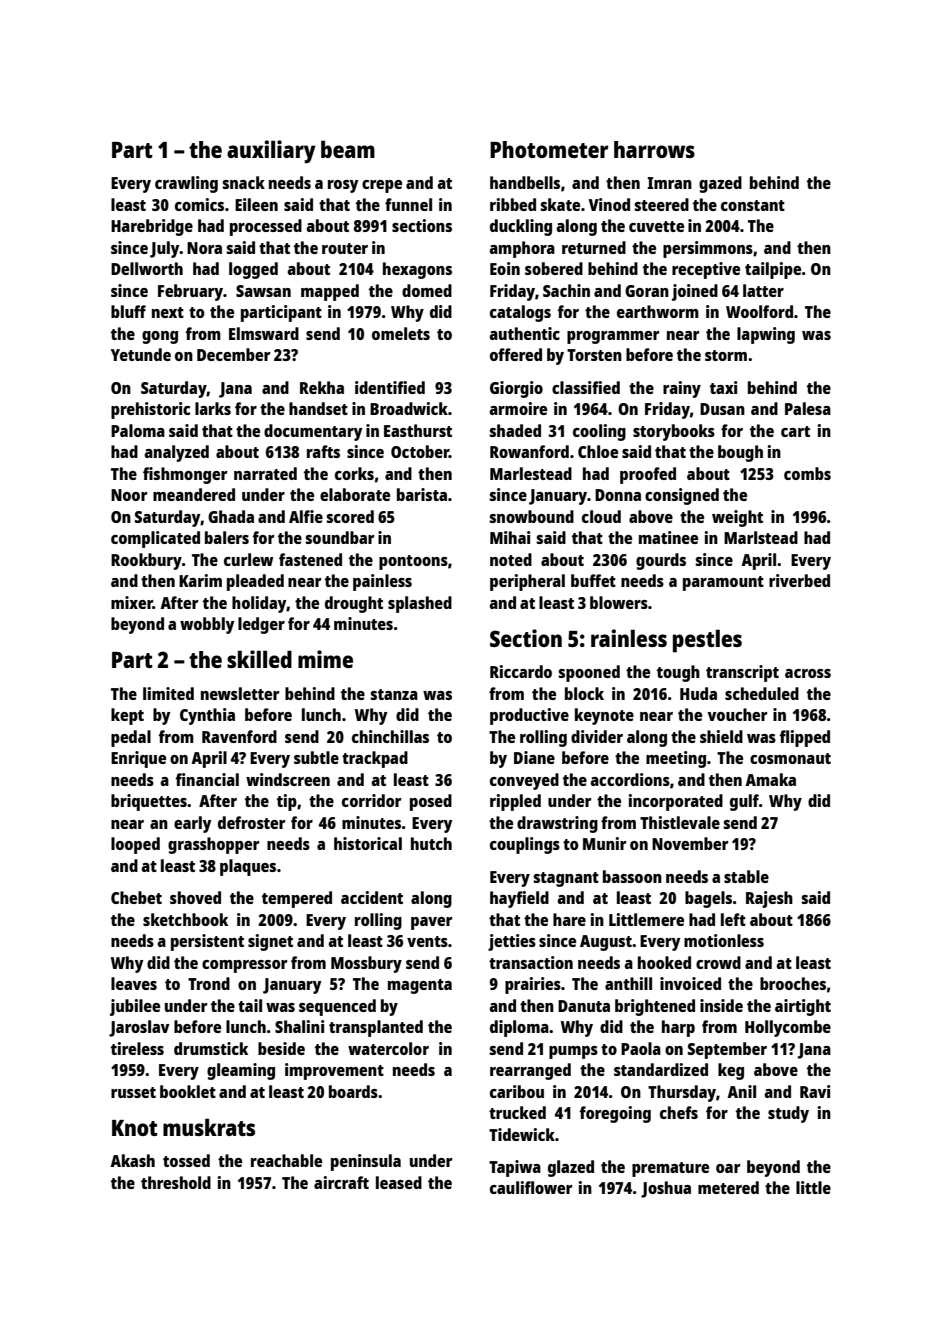 The height and width of the image is (1339, 942). I want to click on taxi, so click(723, 387).
